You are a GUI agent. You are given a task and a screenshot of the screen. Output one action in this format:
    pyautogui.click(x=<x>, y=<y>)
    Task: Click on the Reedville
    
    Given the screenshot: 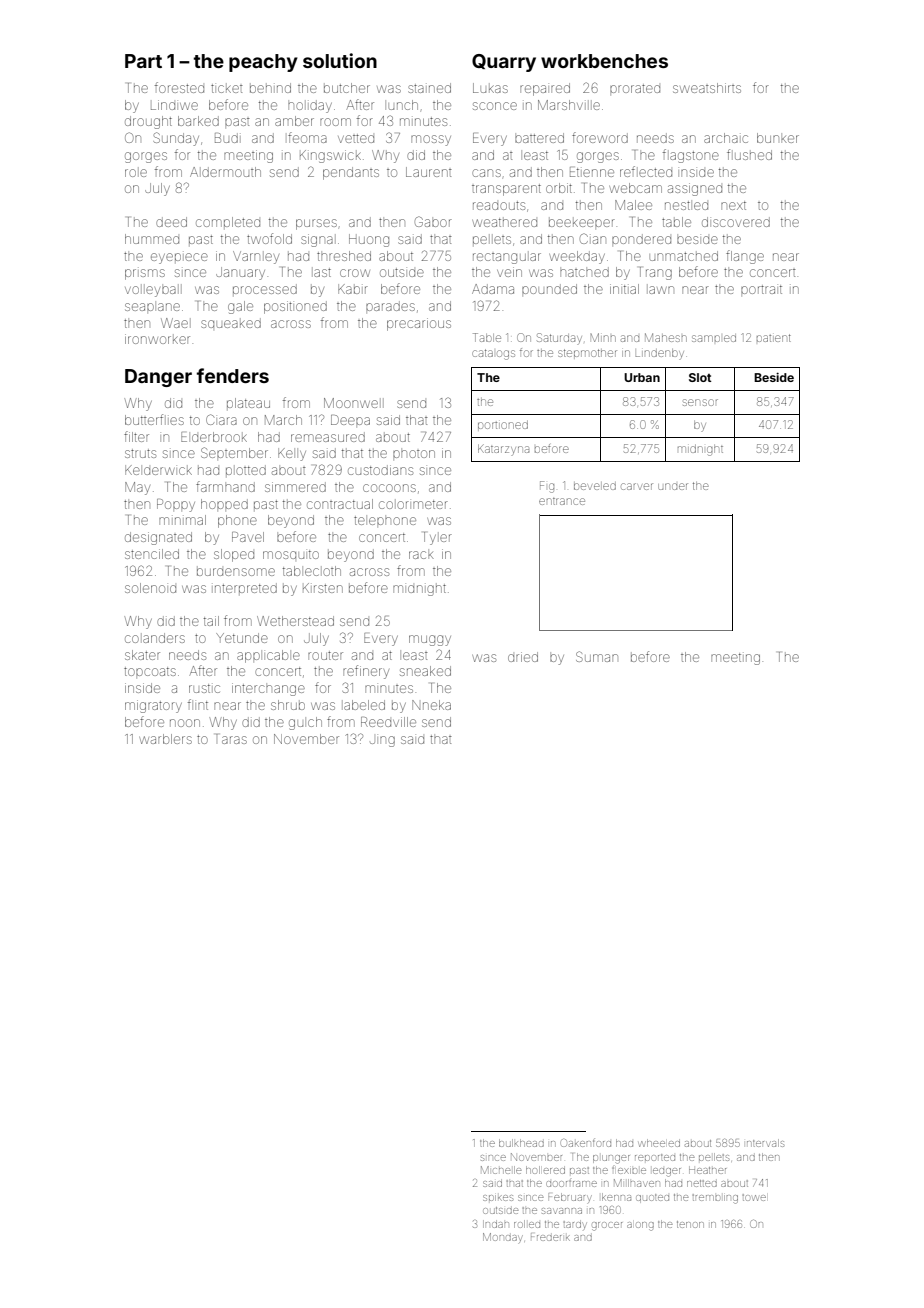 What is the action you would take?
    pyautogui.click(x=388, y=722)
